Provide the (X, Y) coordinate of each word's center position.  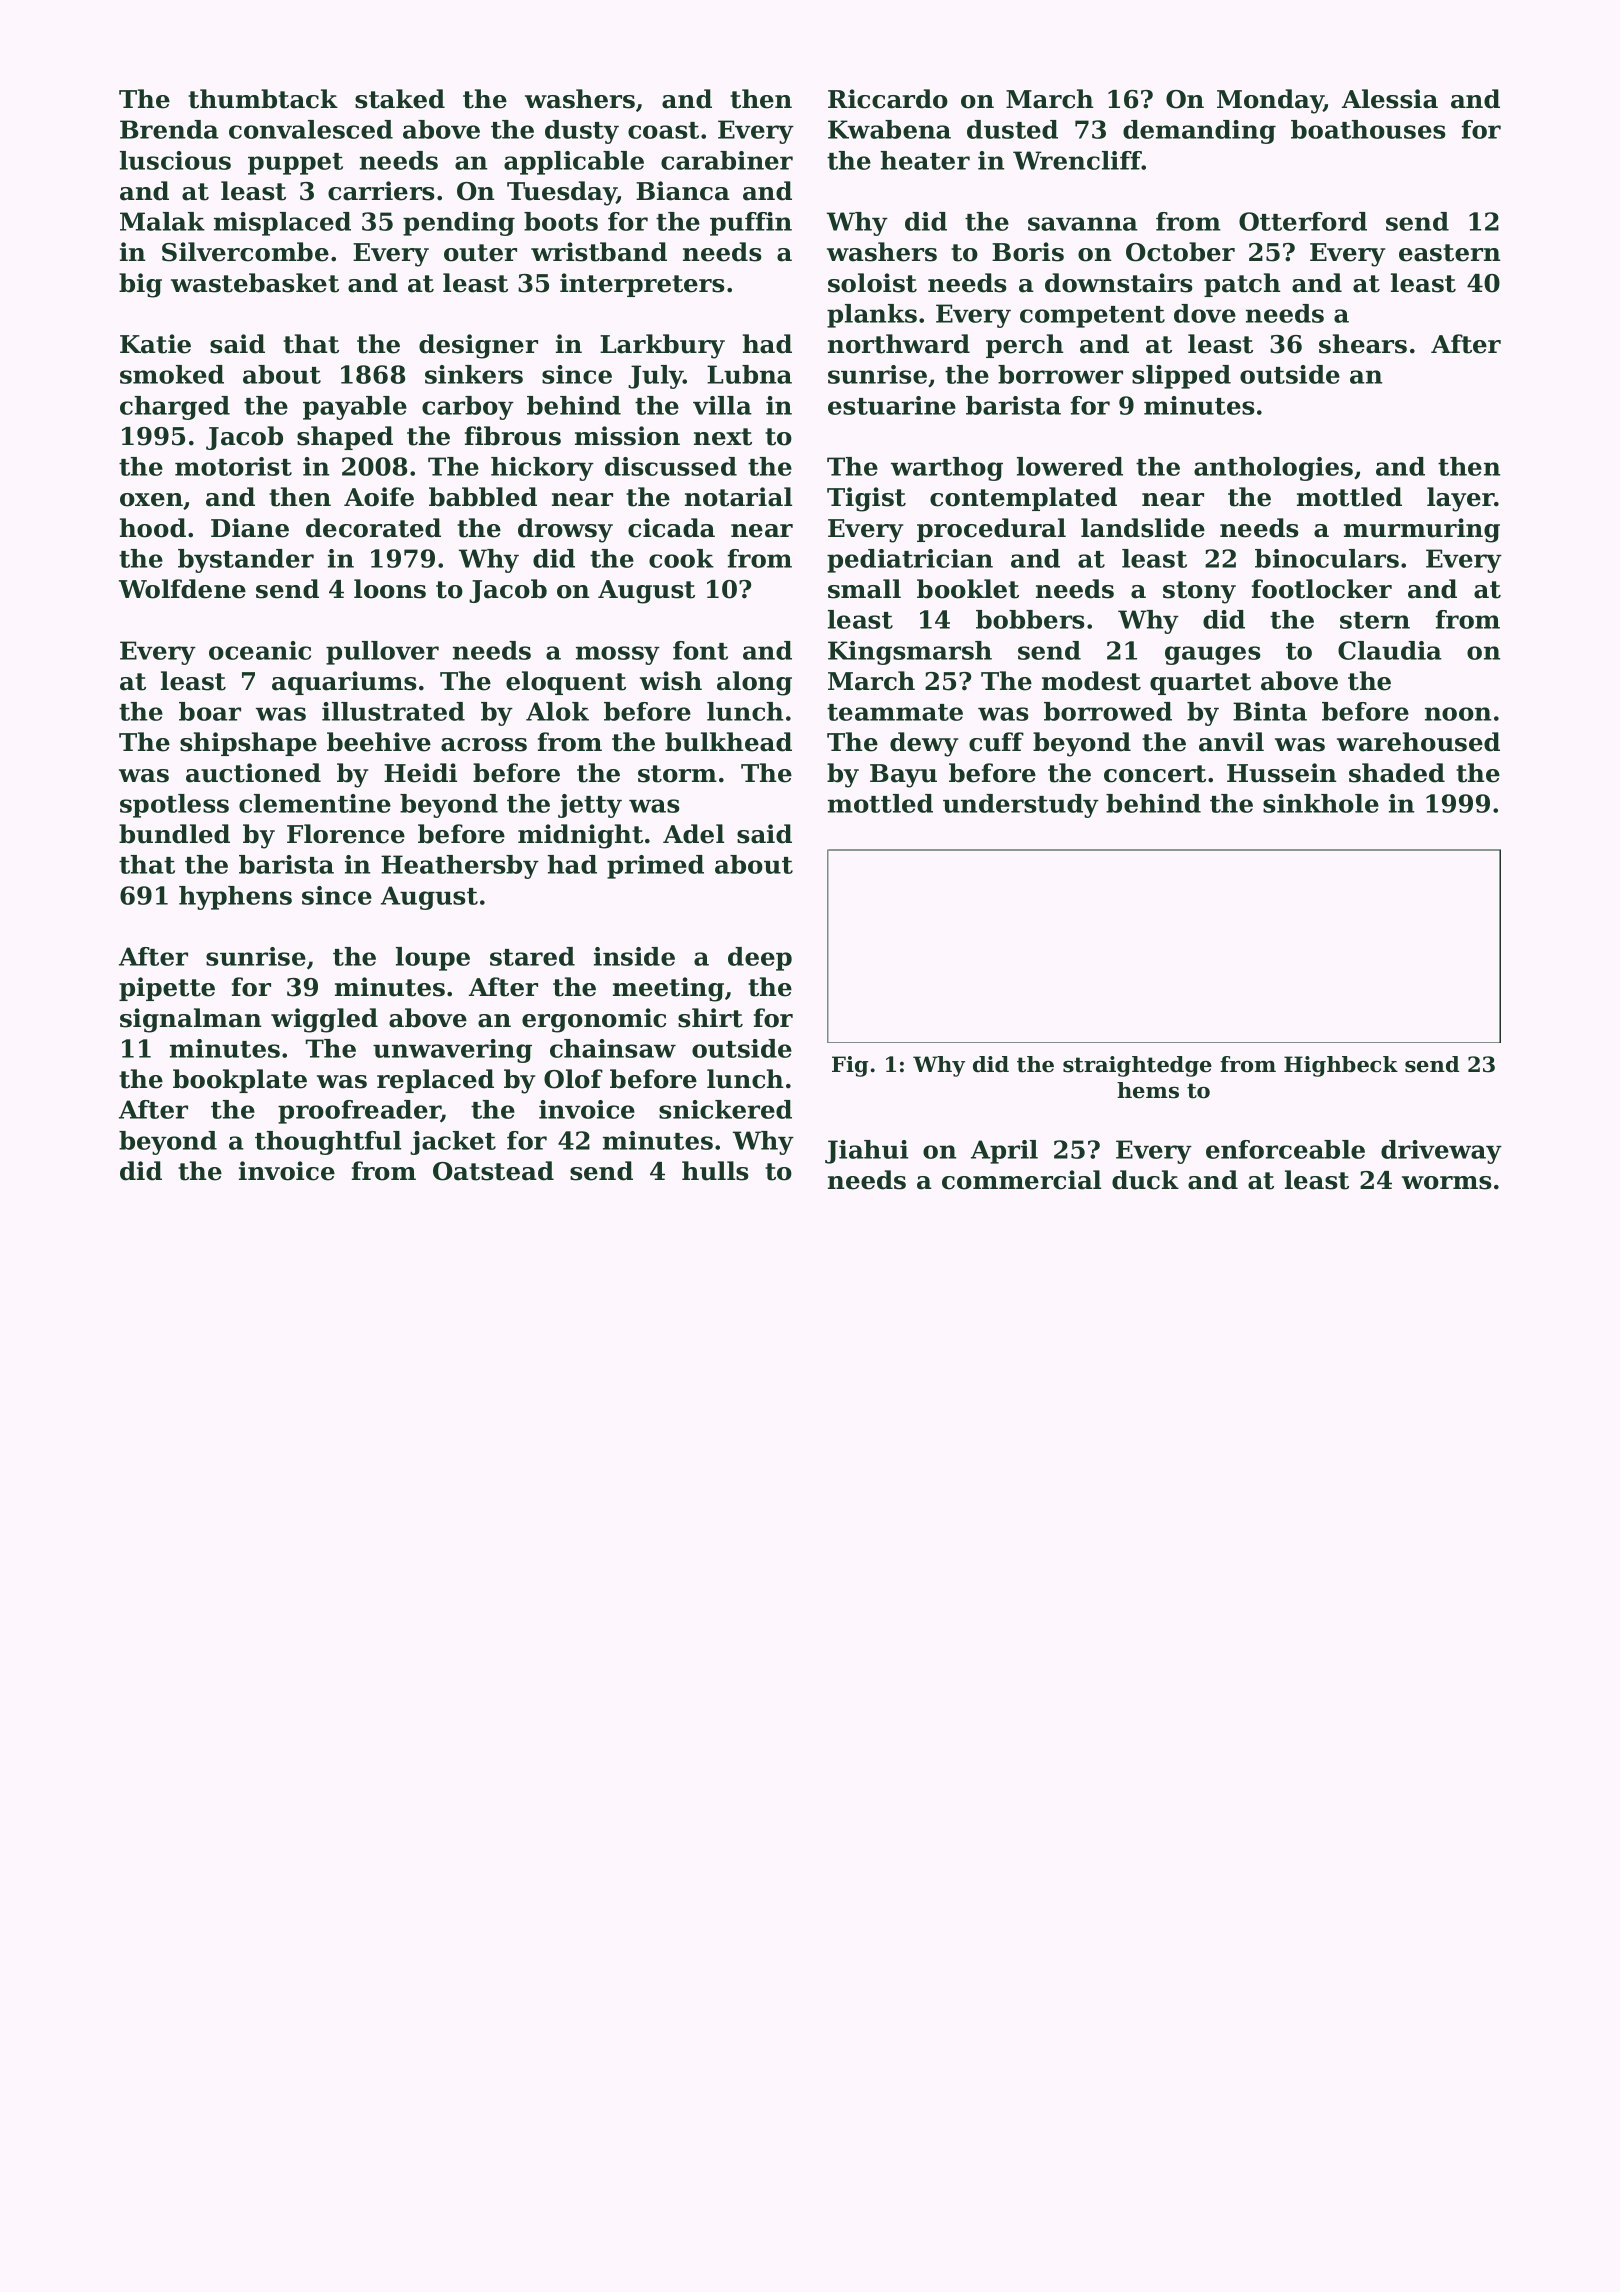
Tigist (866, 499)
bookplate (240, 1081)
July (656, 377)
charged (175, 408)
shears (1363, 344)
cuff (996, 742)
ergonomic (594, 1020)
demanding (1199, 132)
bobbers (1030, 619)
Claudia (1390, 650)
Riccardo (888, 99)
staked (400, 99)
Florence (346, 834)
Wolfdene (182, 589)
